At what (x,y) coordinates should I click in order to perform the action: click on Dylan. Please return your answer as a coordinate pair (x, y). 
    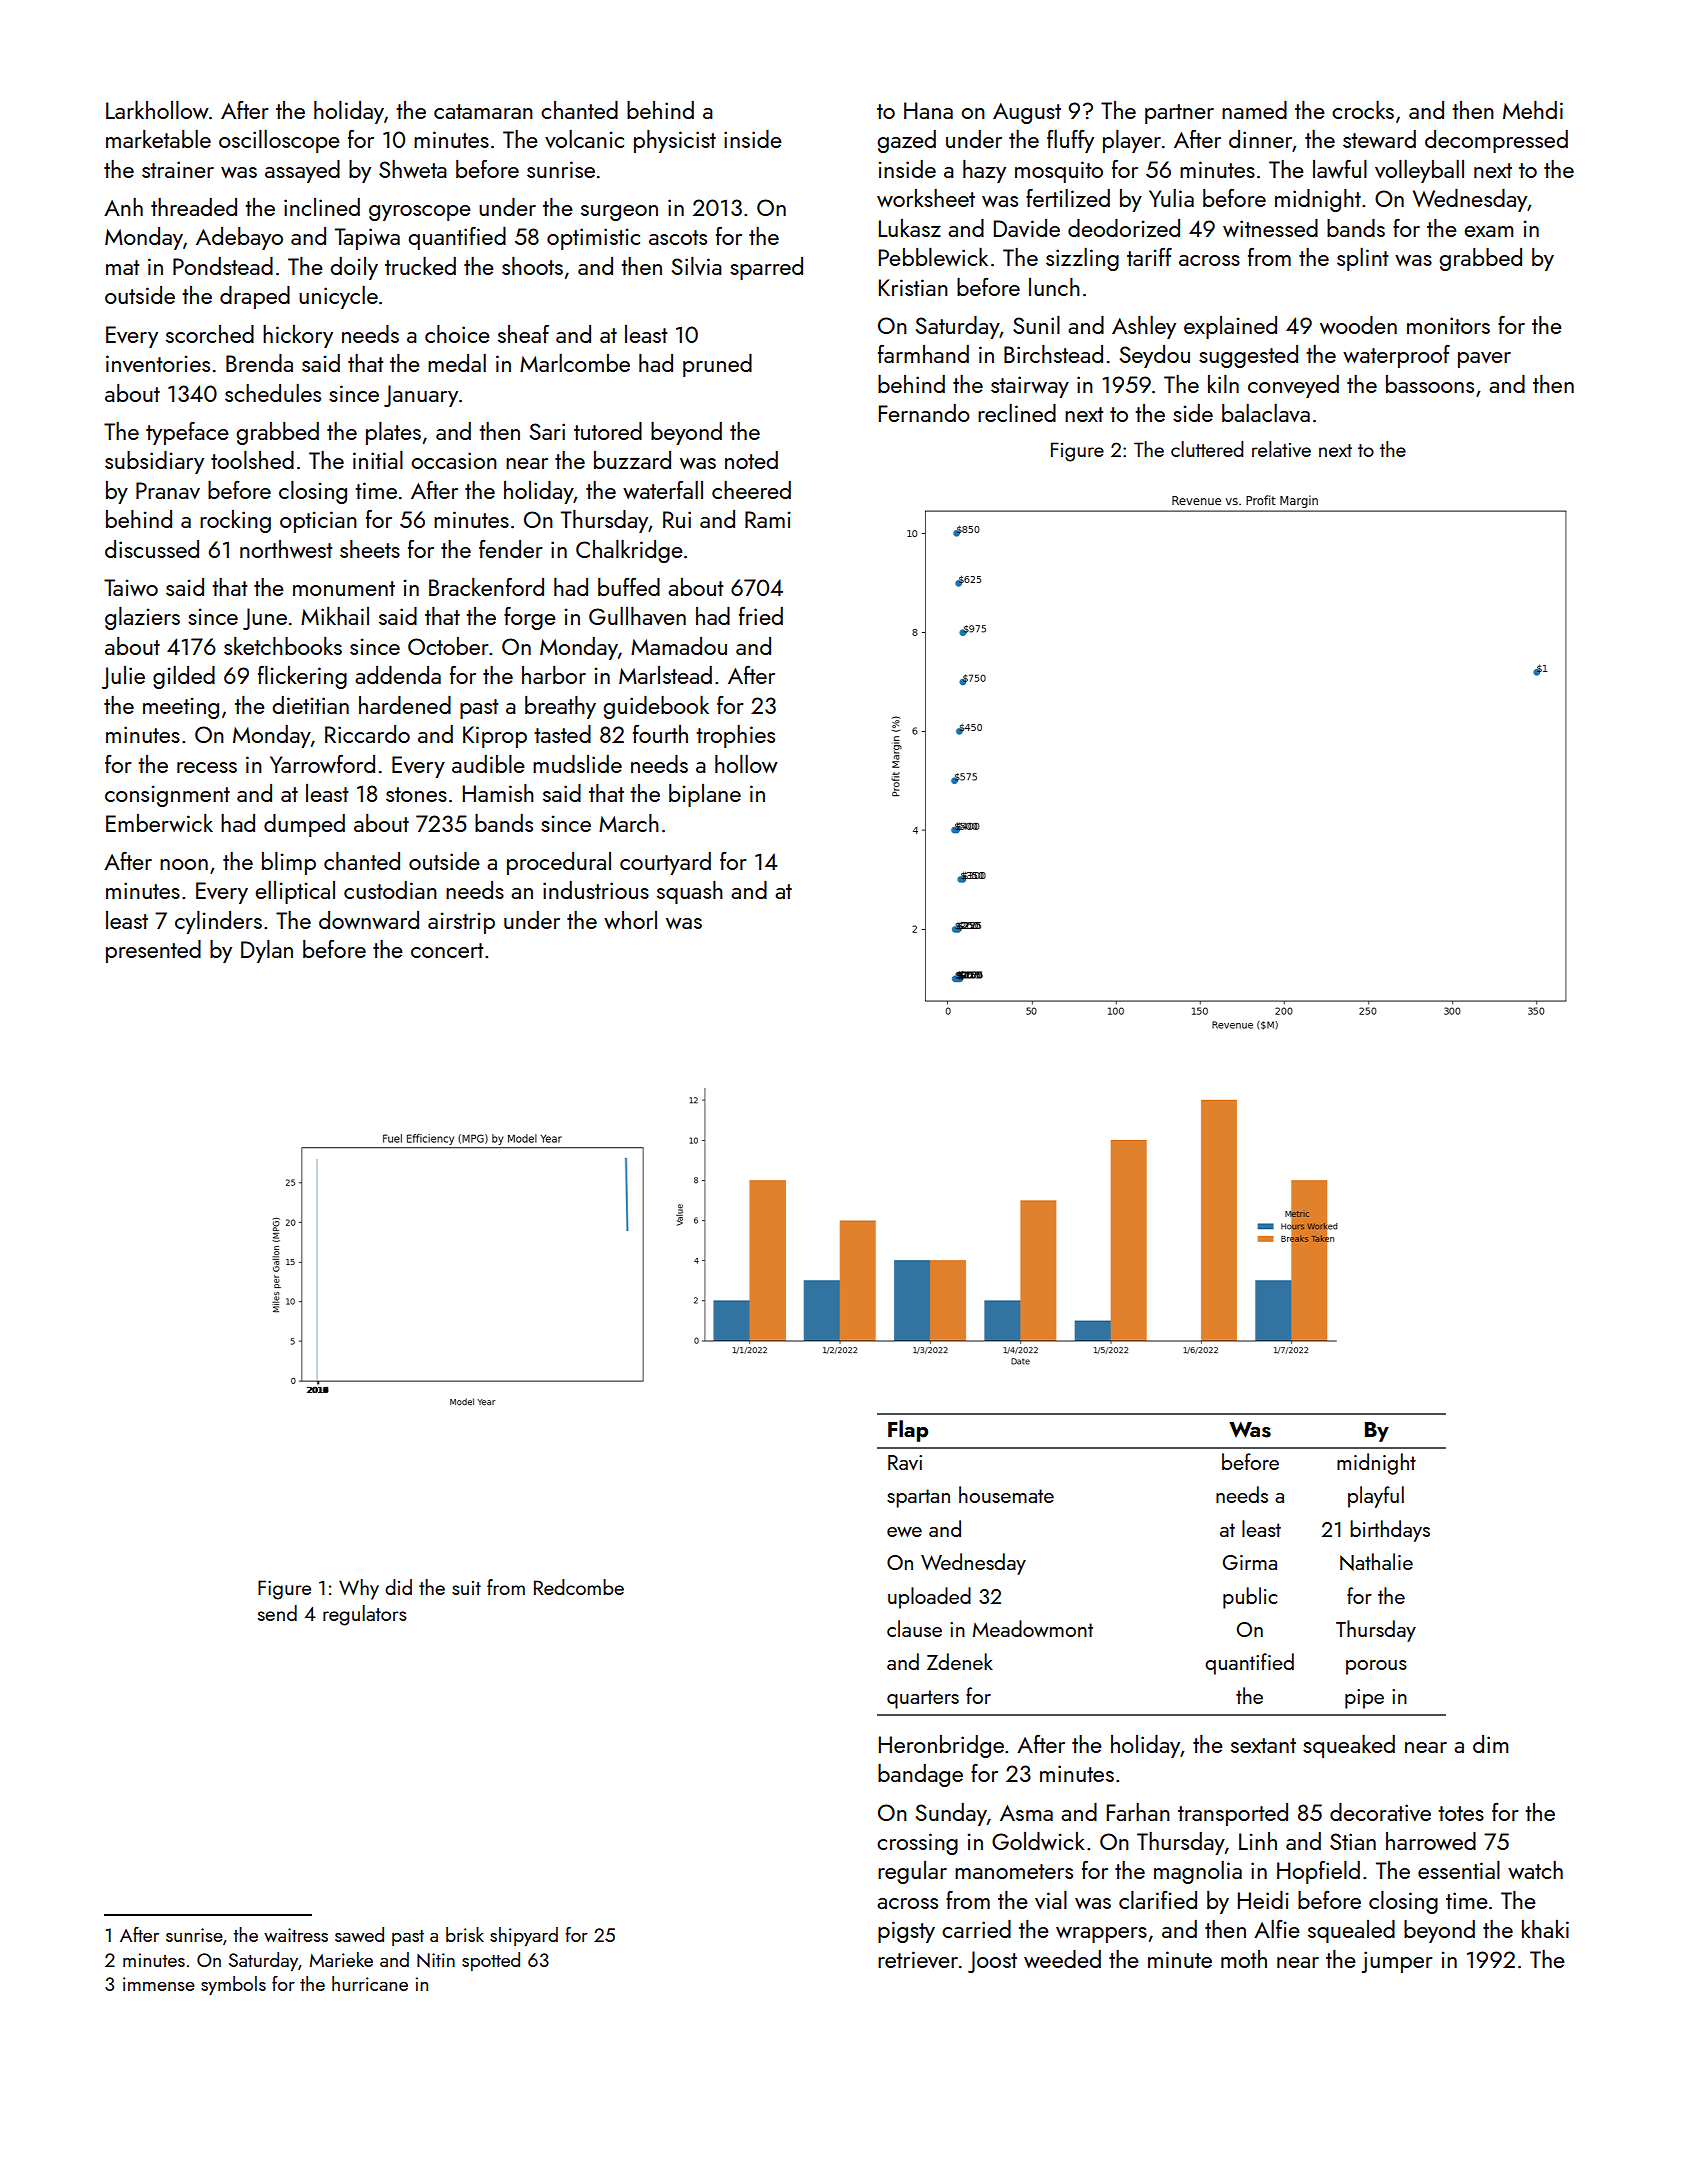
    Looking at the image, I should click on (267, 951).
